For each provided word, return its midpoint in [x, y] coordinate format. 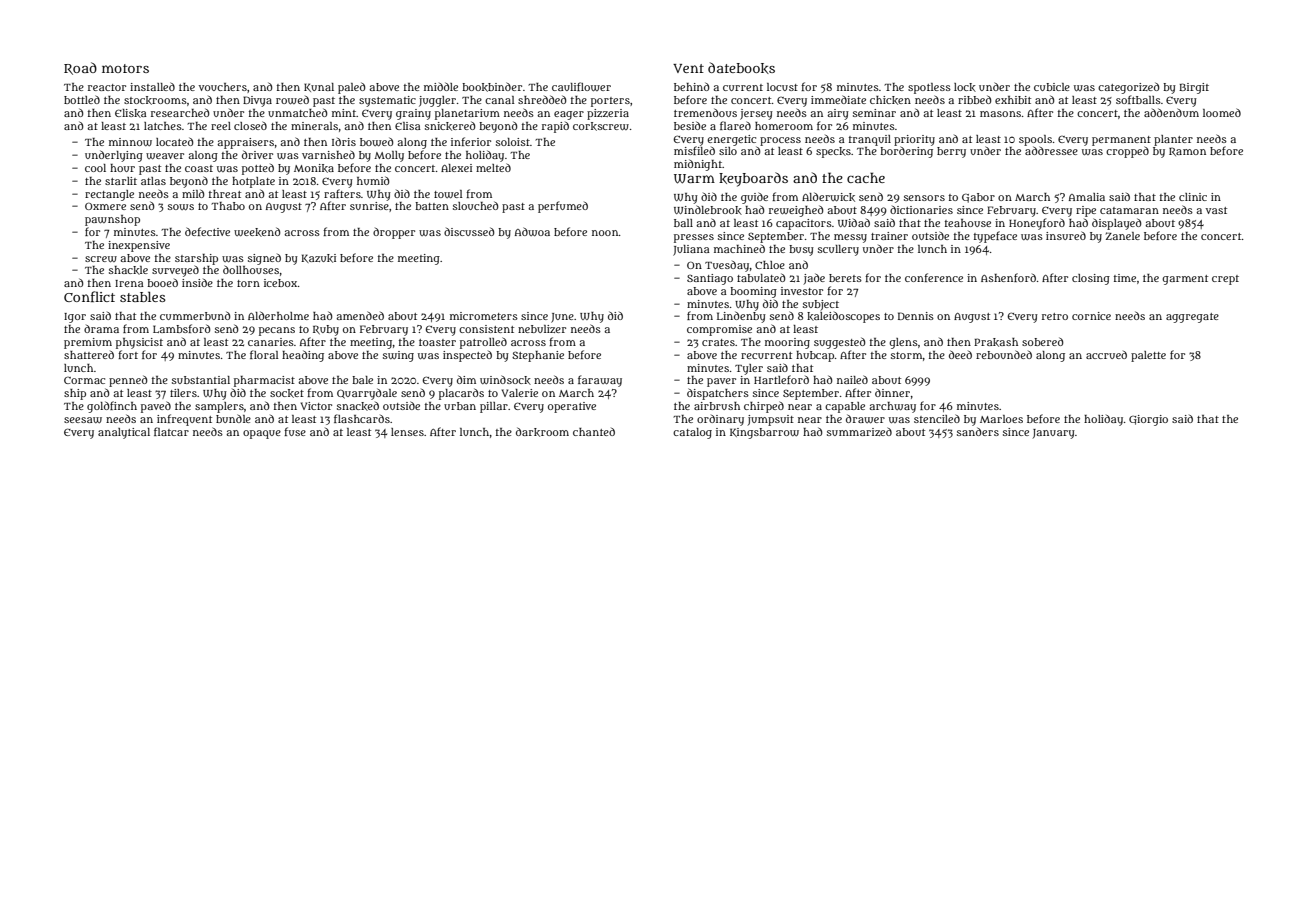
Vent [688, 68]
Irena [129, 283]
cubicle [1052, 87]
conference [934, 277]
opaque [262, 434]
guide [754, 198]
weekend [257, 232]
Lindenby [741, 317]
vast [1216, 210]
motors [125, 68]
